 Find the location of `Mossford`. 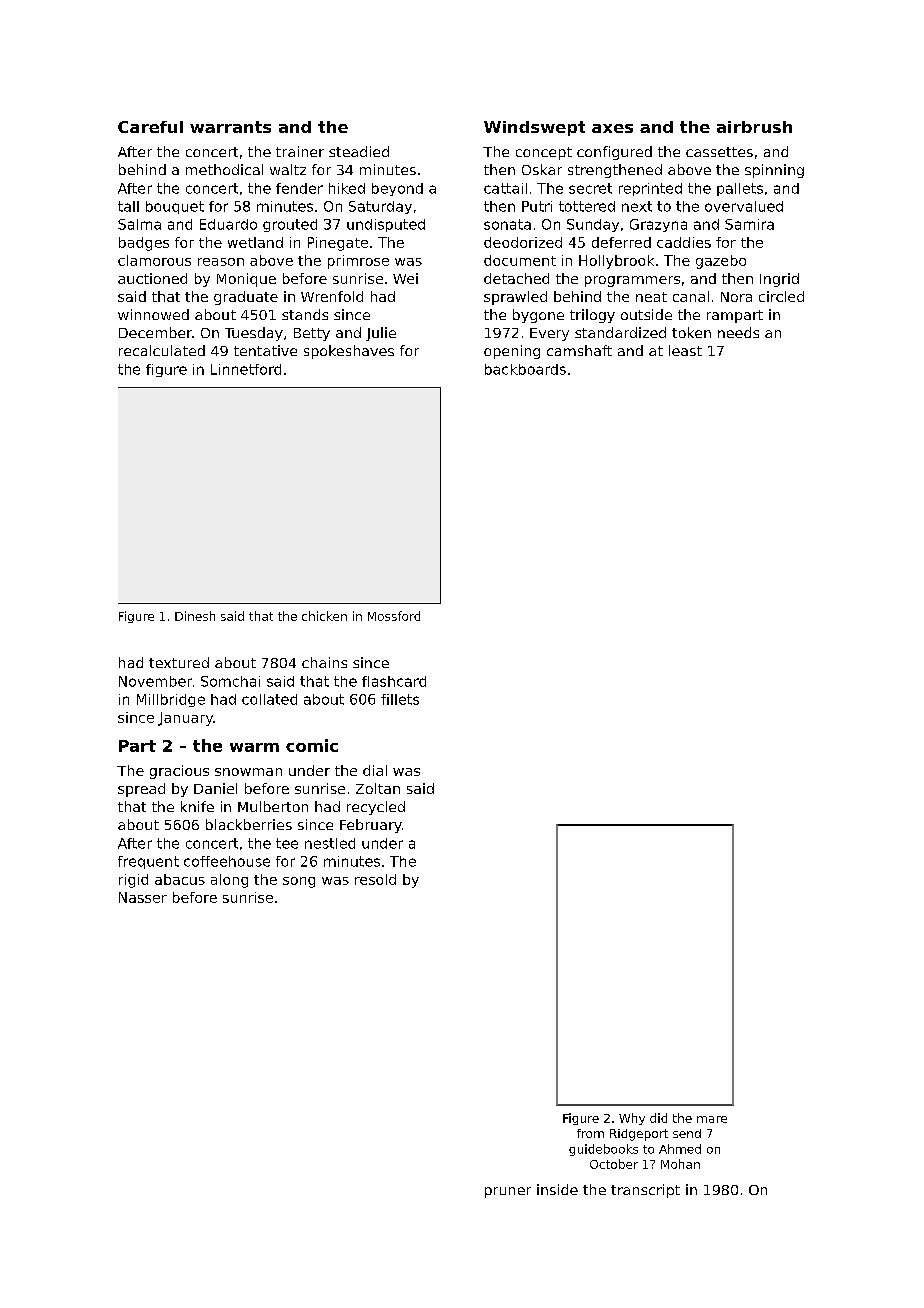

Mossford is located at coordinates (394, 616).
